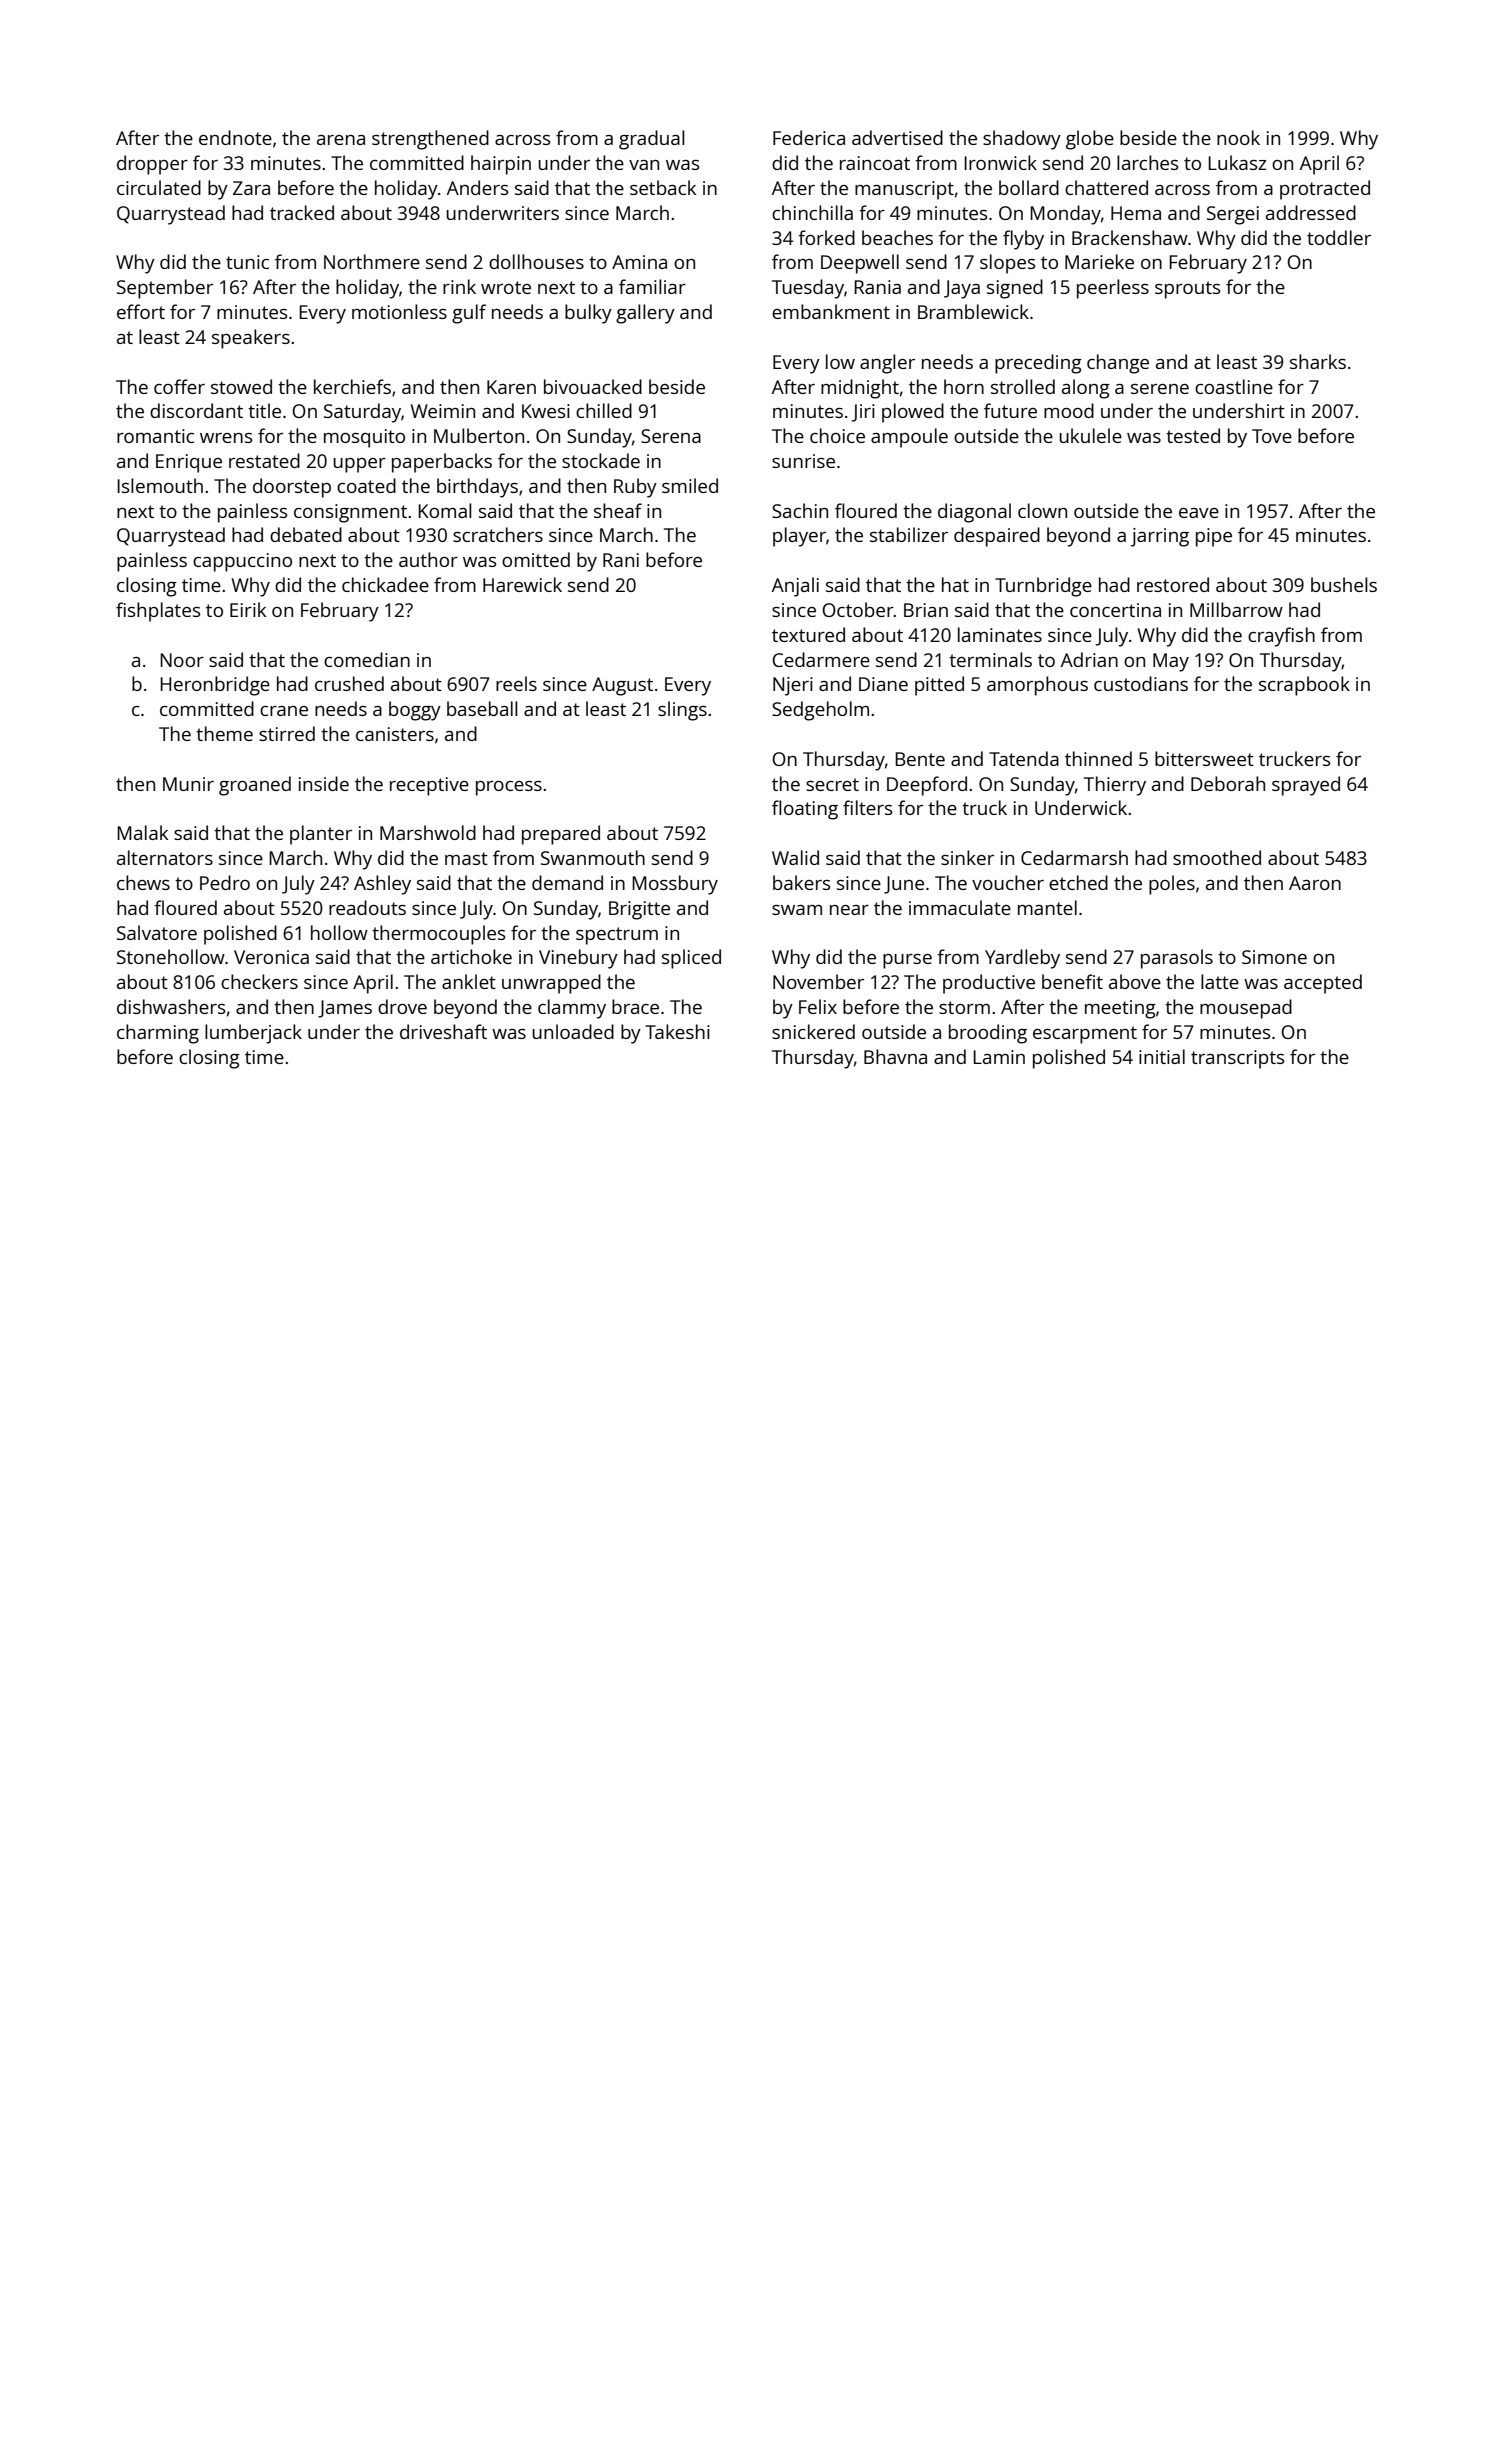 The image size is (1496, 2464). What do you see at coordinates (887, 364) in the page?
I see `angler` at bounding box center [887, 364].
